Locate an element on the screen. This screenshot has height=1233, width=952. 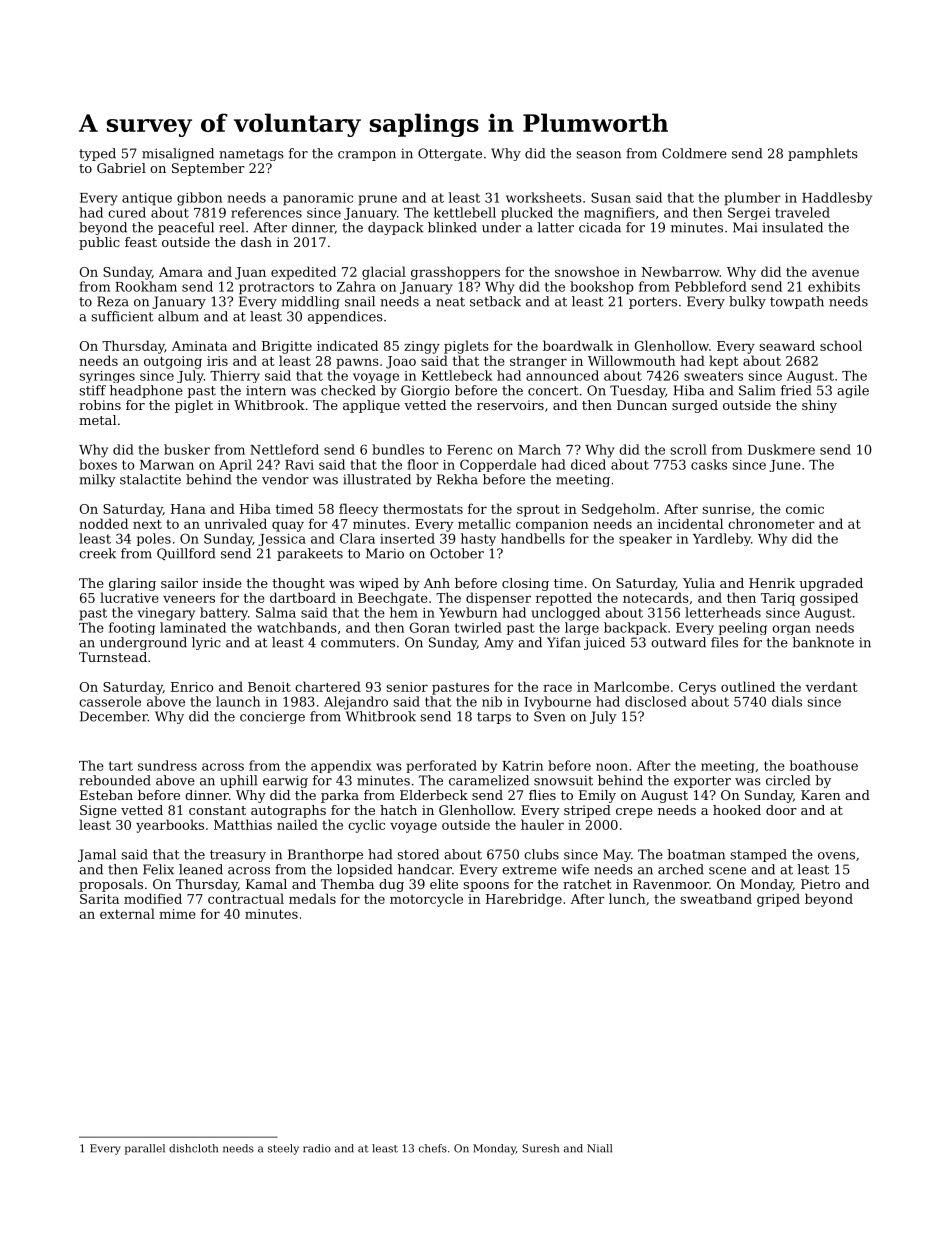
intern is located at coordinates (266, 390).
